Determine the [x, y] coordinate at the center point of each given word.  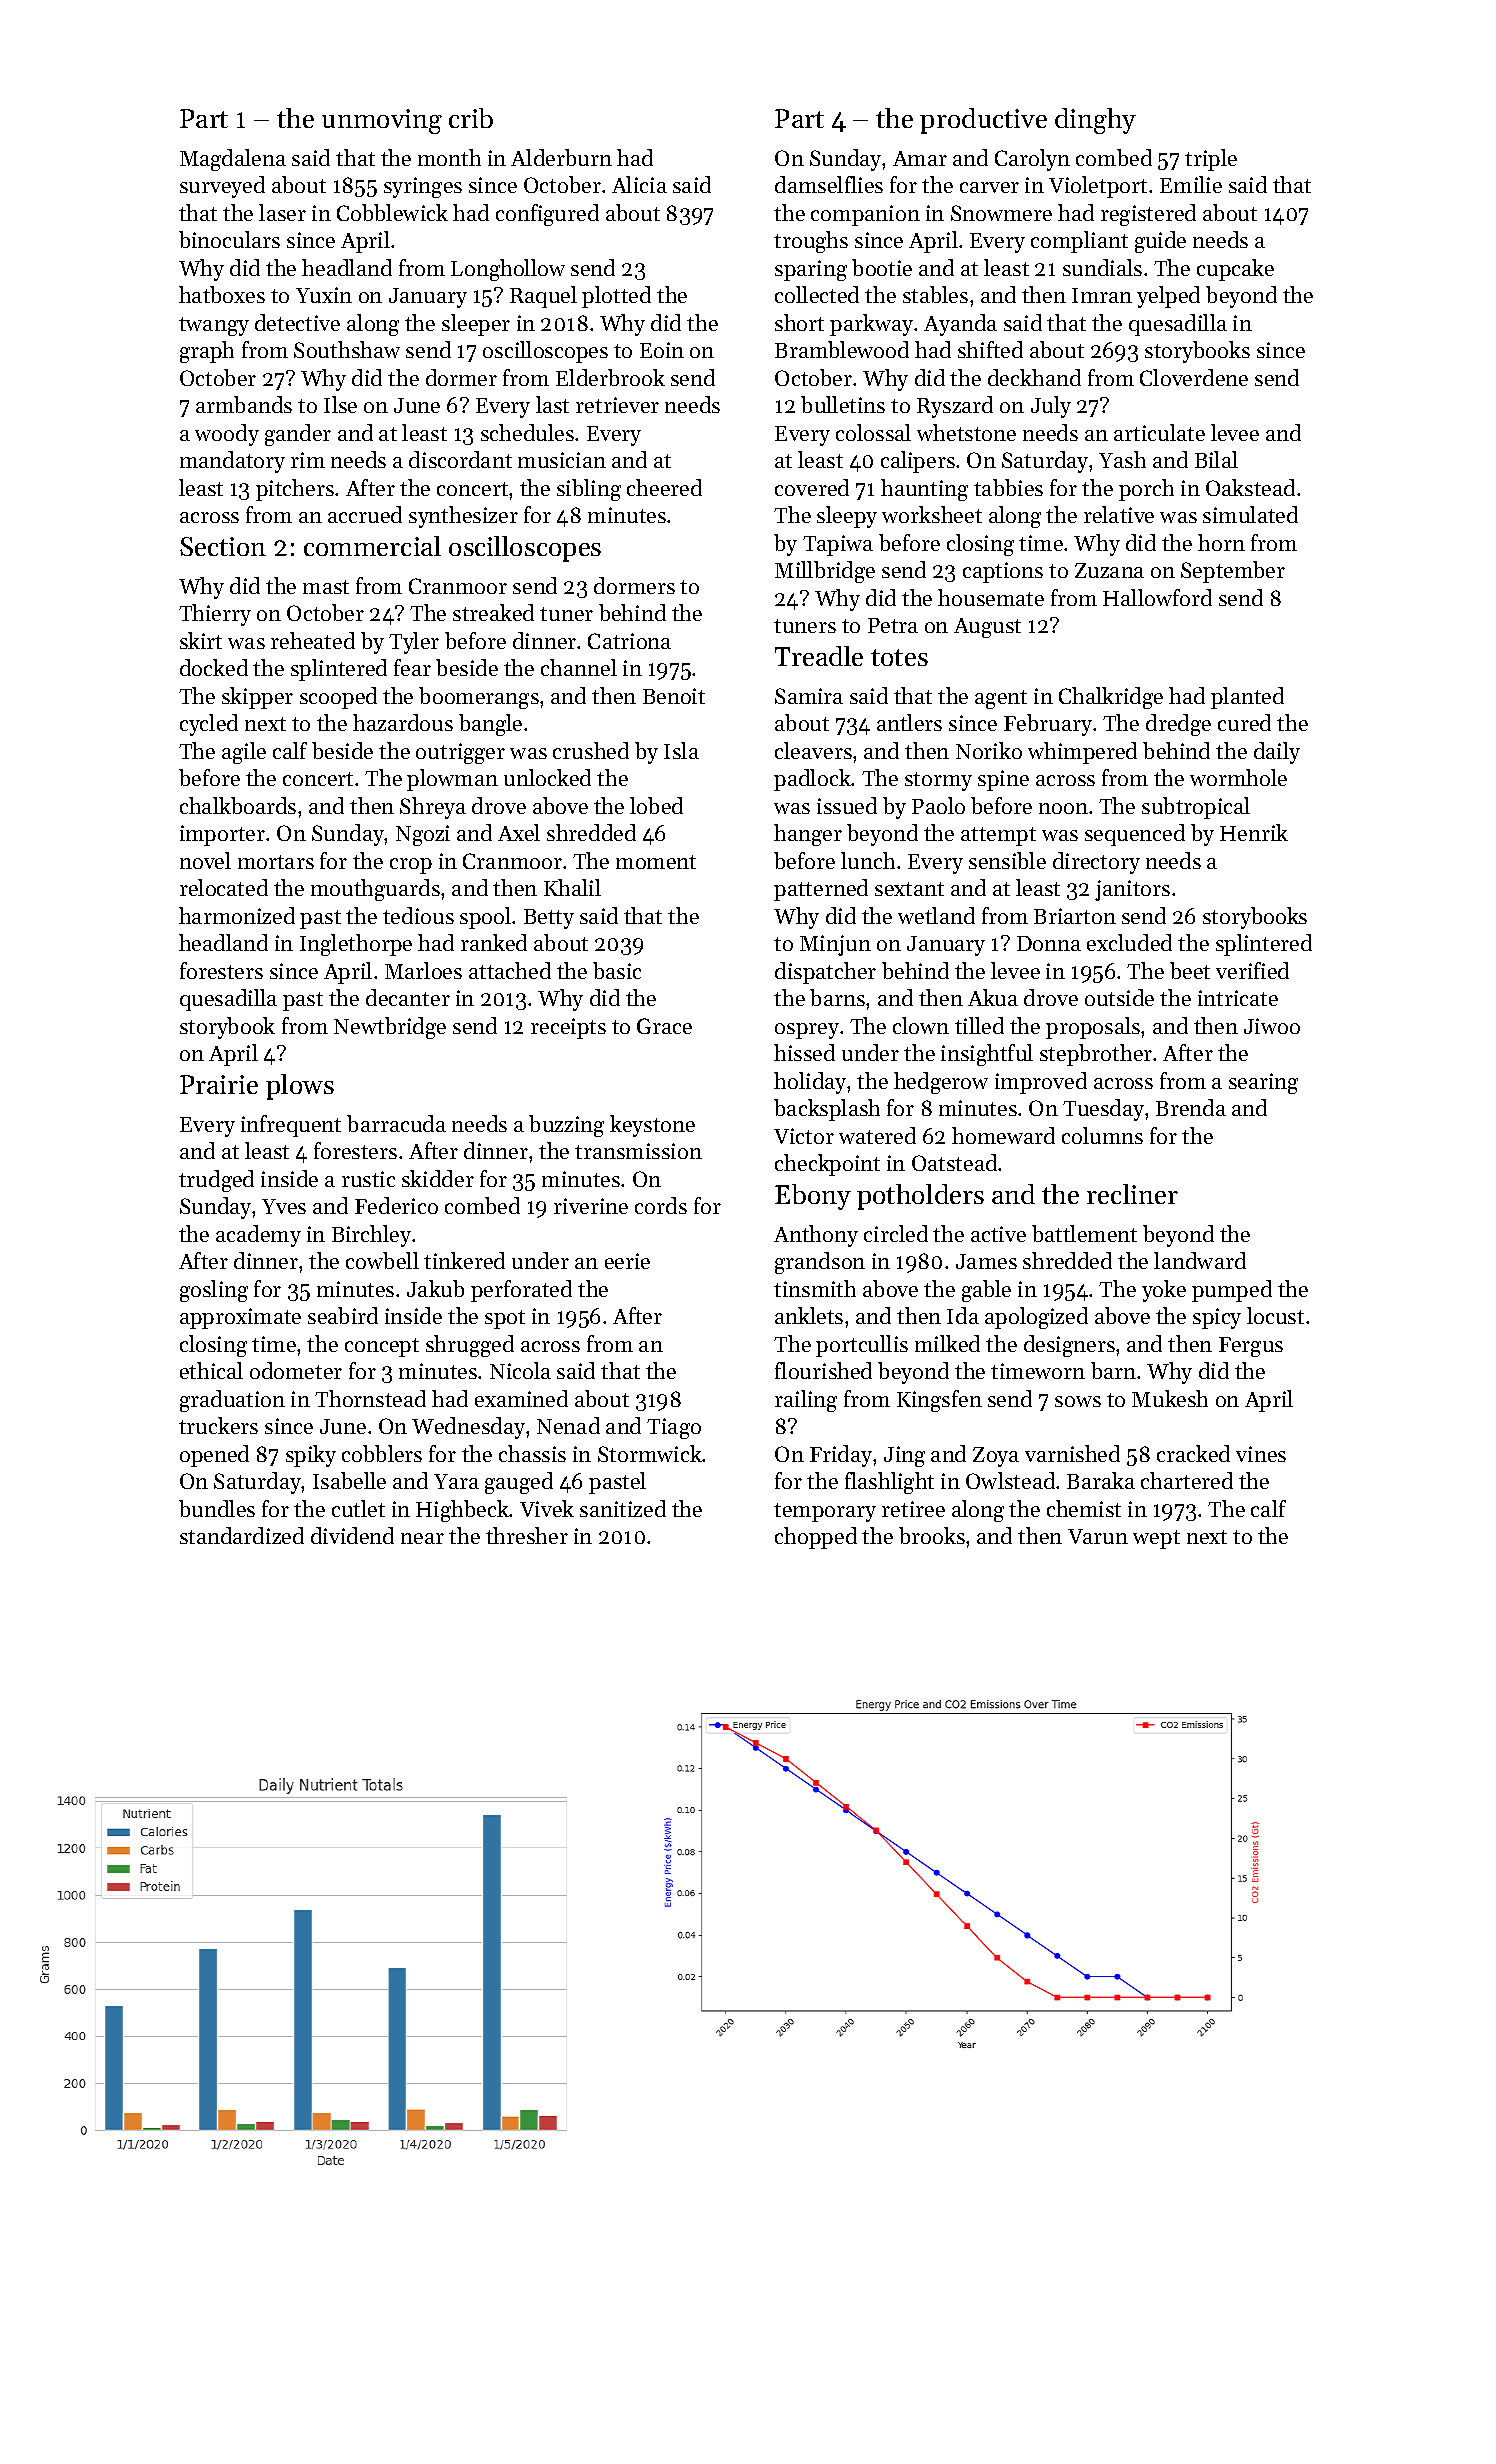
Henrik [1254, 832]
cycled [209, 725]
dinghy [1095, 121]
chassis [532, 1453]
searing [1263, 1083]
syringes [423, 187]
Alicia [639, 184]
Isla [681, 750]
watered [877, 1135]
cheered [664, 487]
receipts [568, 1028]
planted [1247, 698]
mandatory [232, 462]
